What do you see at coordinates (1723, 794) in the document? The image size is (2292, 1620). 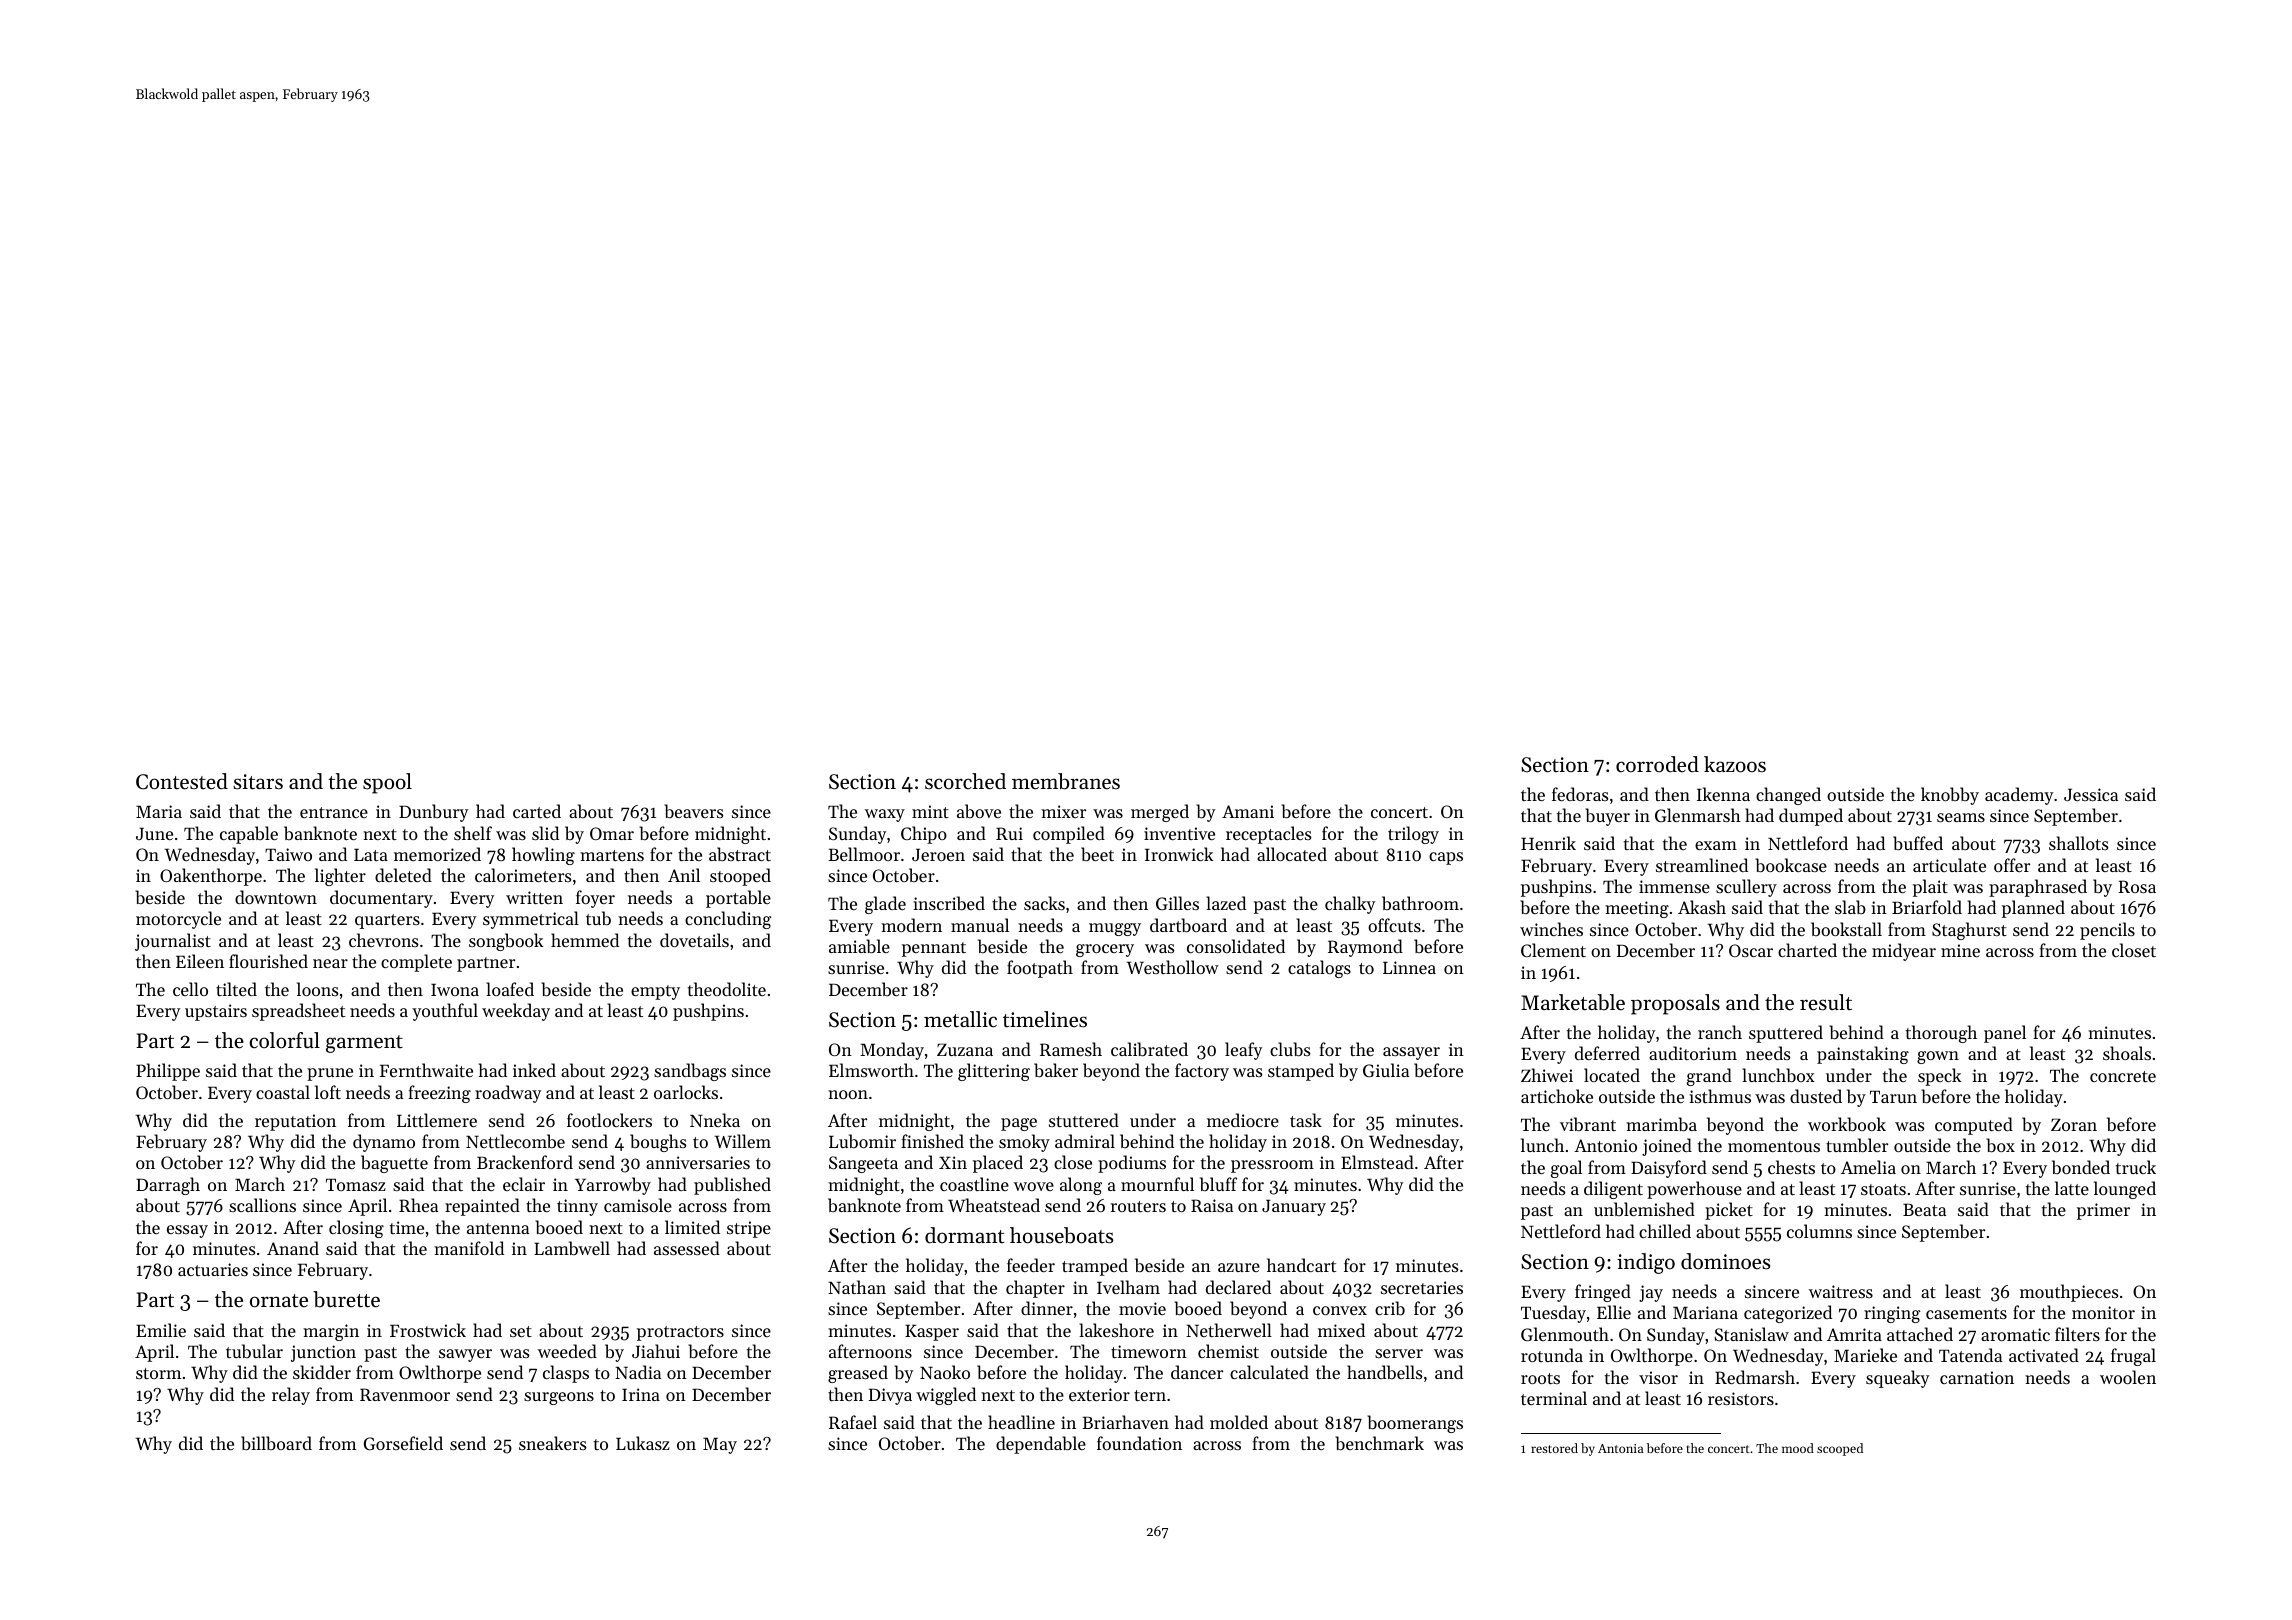 I see `Ikenna` at bounding box center [1723, 794].
